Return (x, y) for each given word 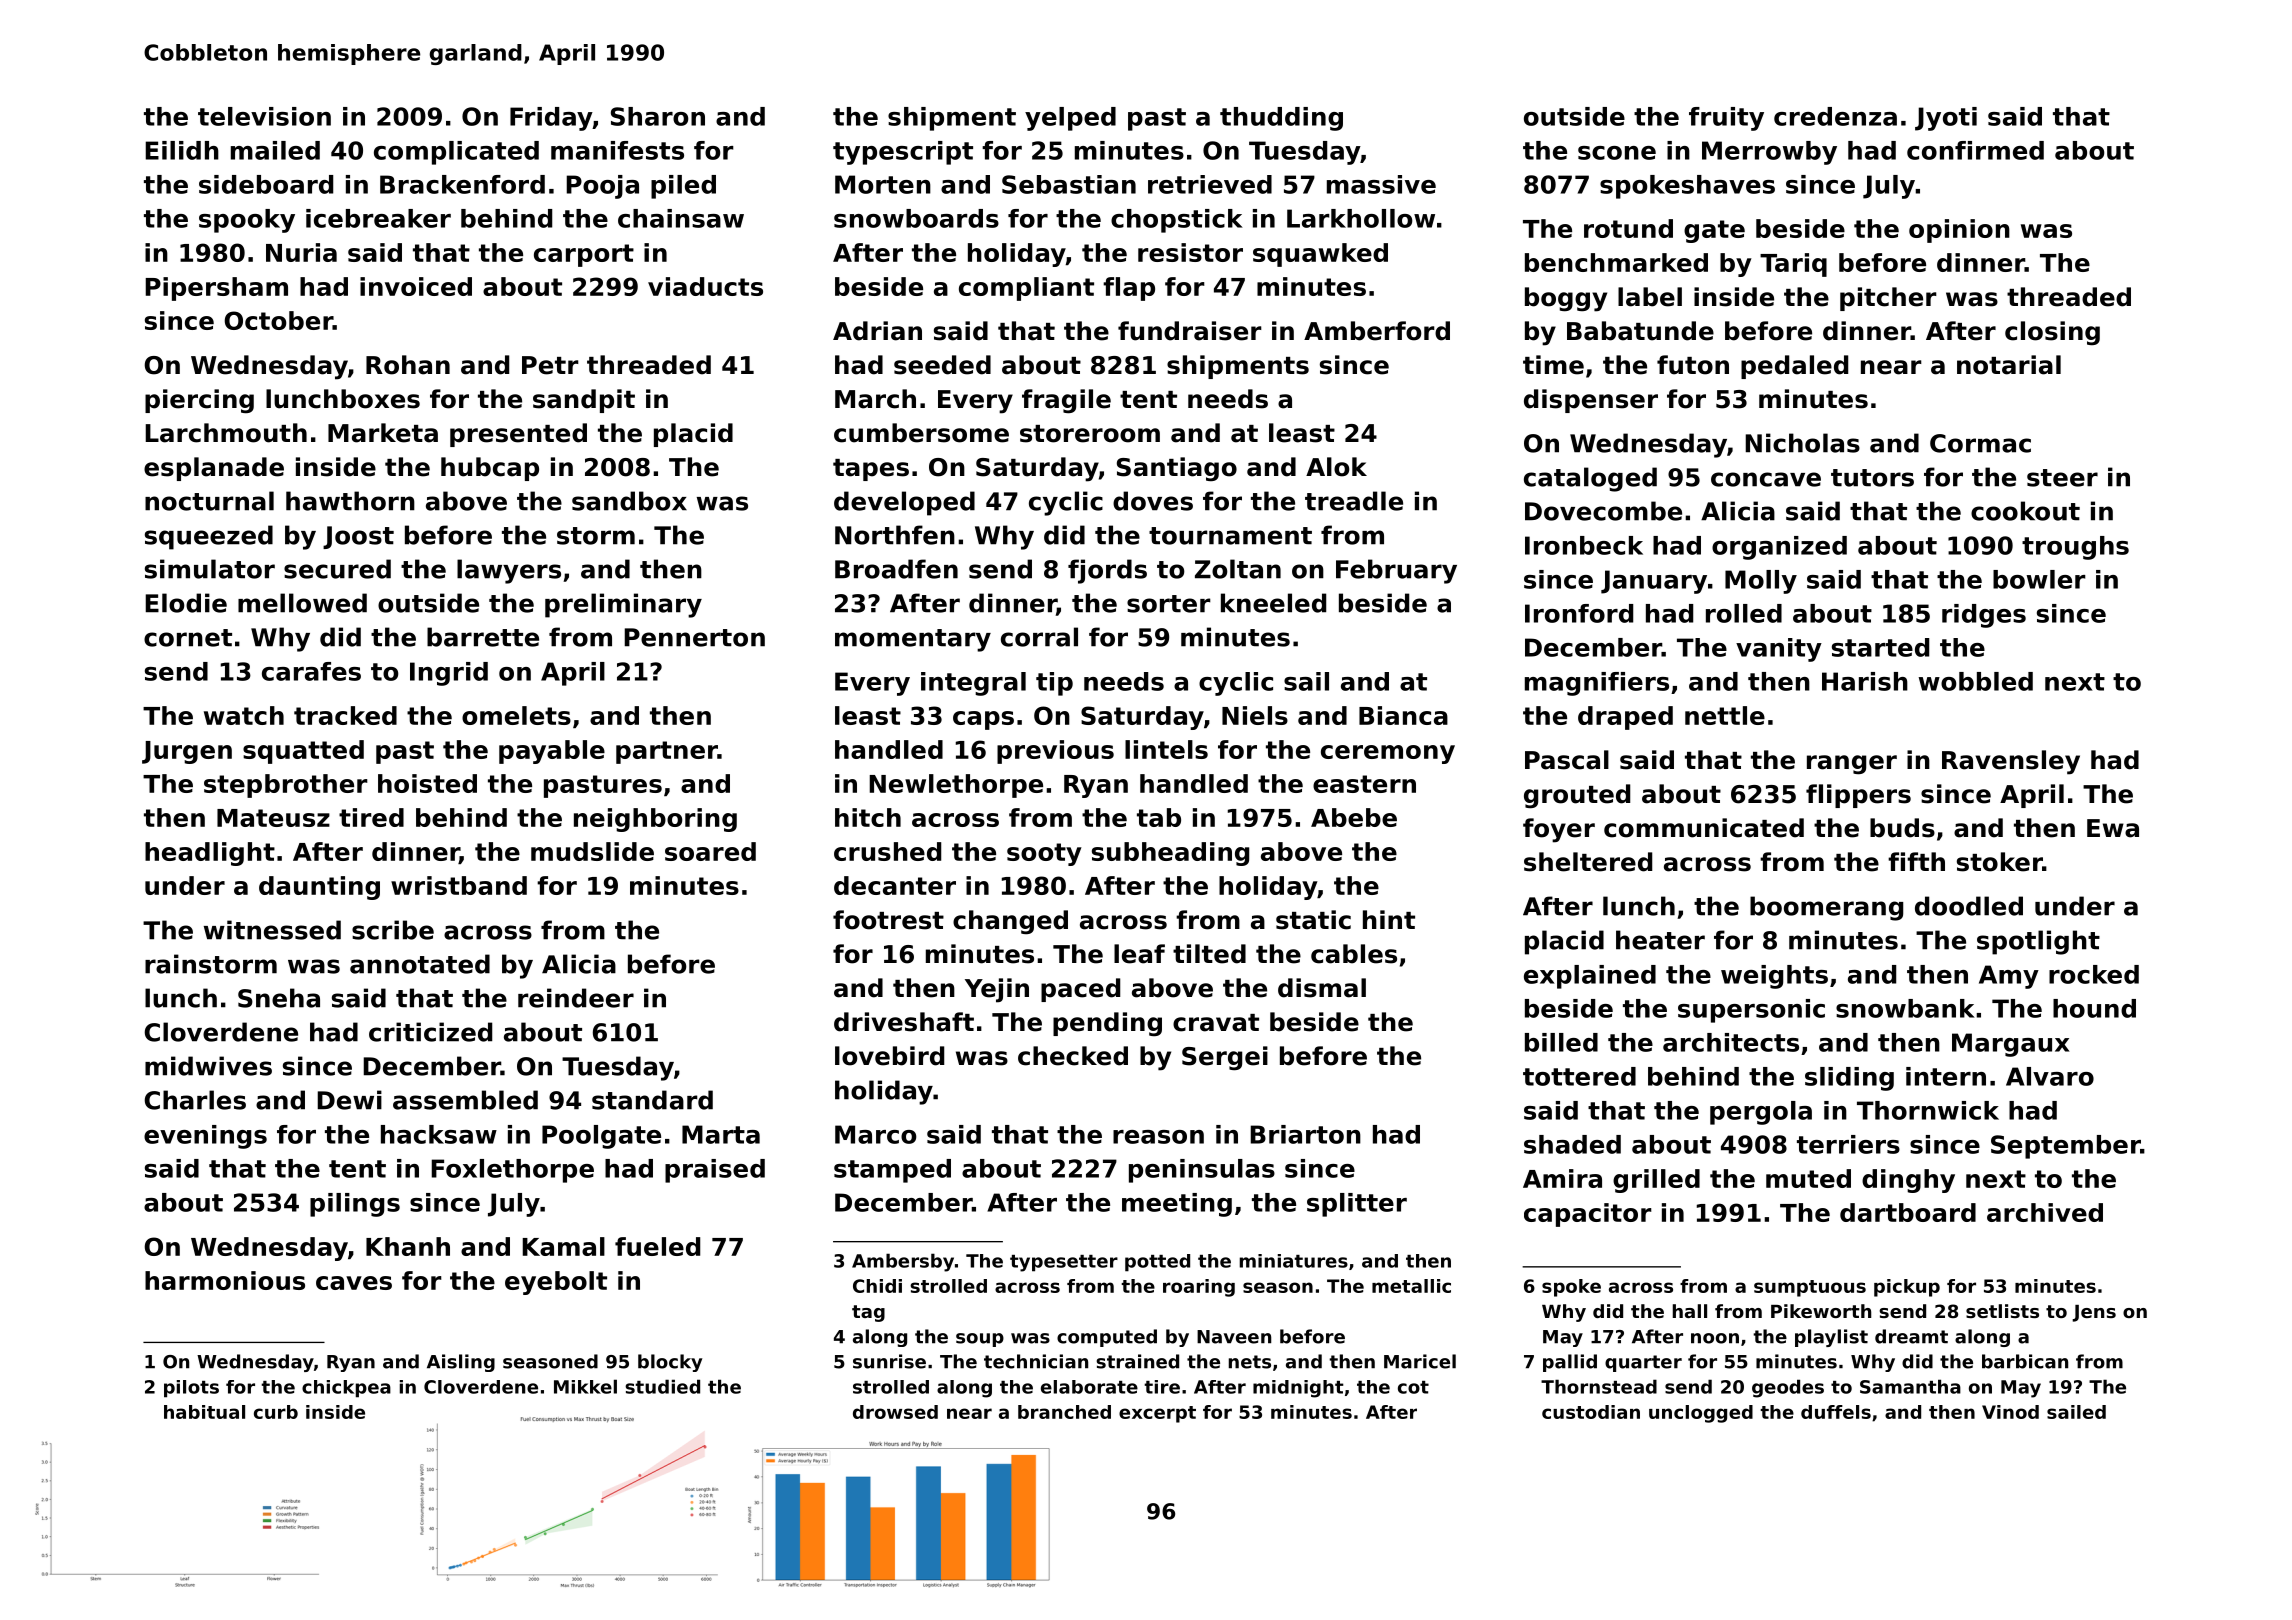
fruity (1726, 119)
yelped (1070, 119)
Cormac (1980, 443)
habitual (204, 1412)
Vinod (2010, 1412)
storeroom (1090, 434)
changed (1010, 922)
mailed (275, 150)
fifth (1916, 861)
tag (868, 1313)
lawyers (509, 571)
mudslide (592, 851)
